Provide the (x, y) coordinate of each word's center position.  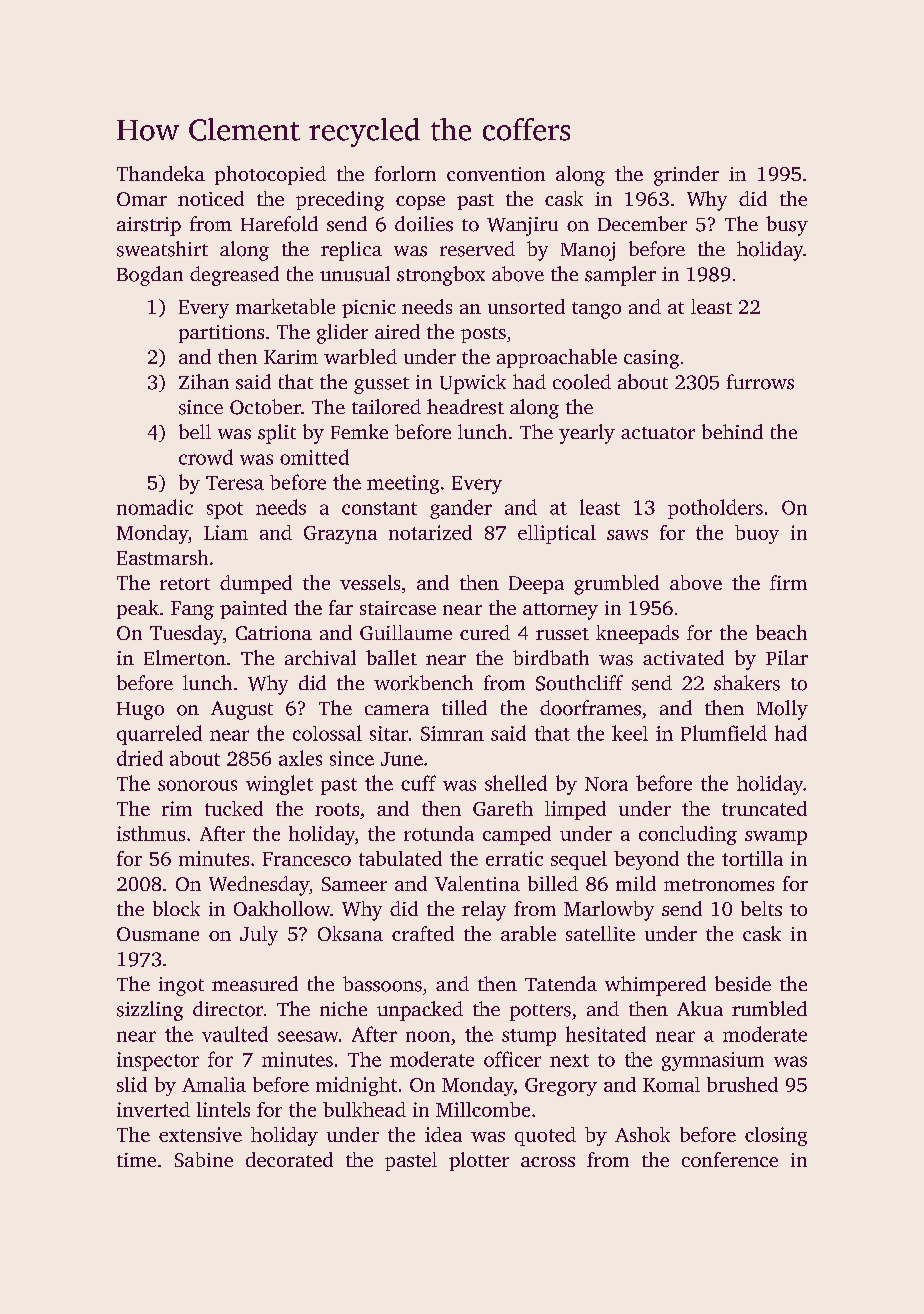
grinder (686, 176)
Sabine (204, 1159)
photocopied (270, 175)
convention (496, 174)
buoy (757, 534)
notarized (430, 532)
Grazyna (340, 535)
